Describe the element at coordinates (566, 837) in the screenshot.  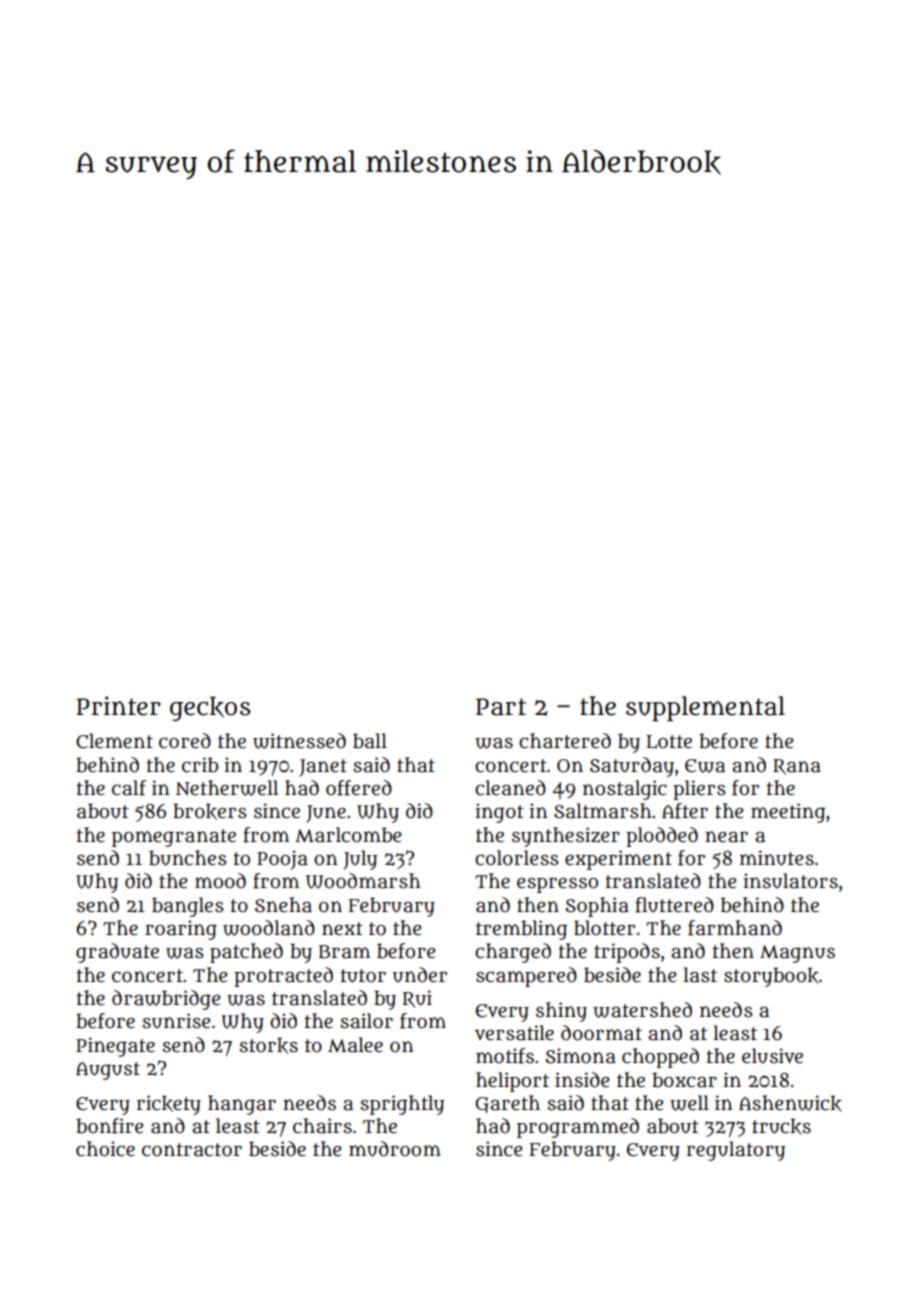
I see `synthesizer` at that location.
